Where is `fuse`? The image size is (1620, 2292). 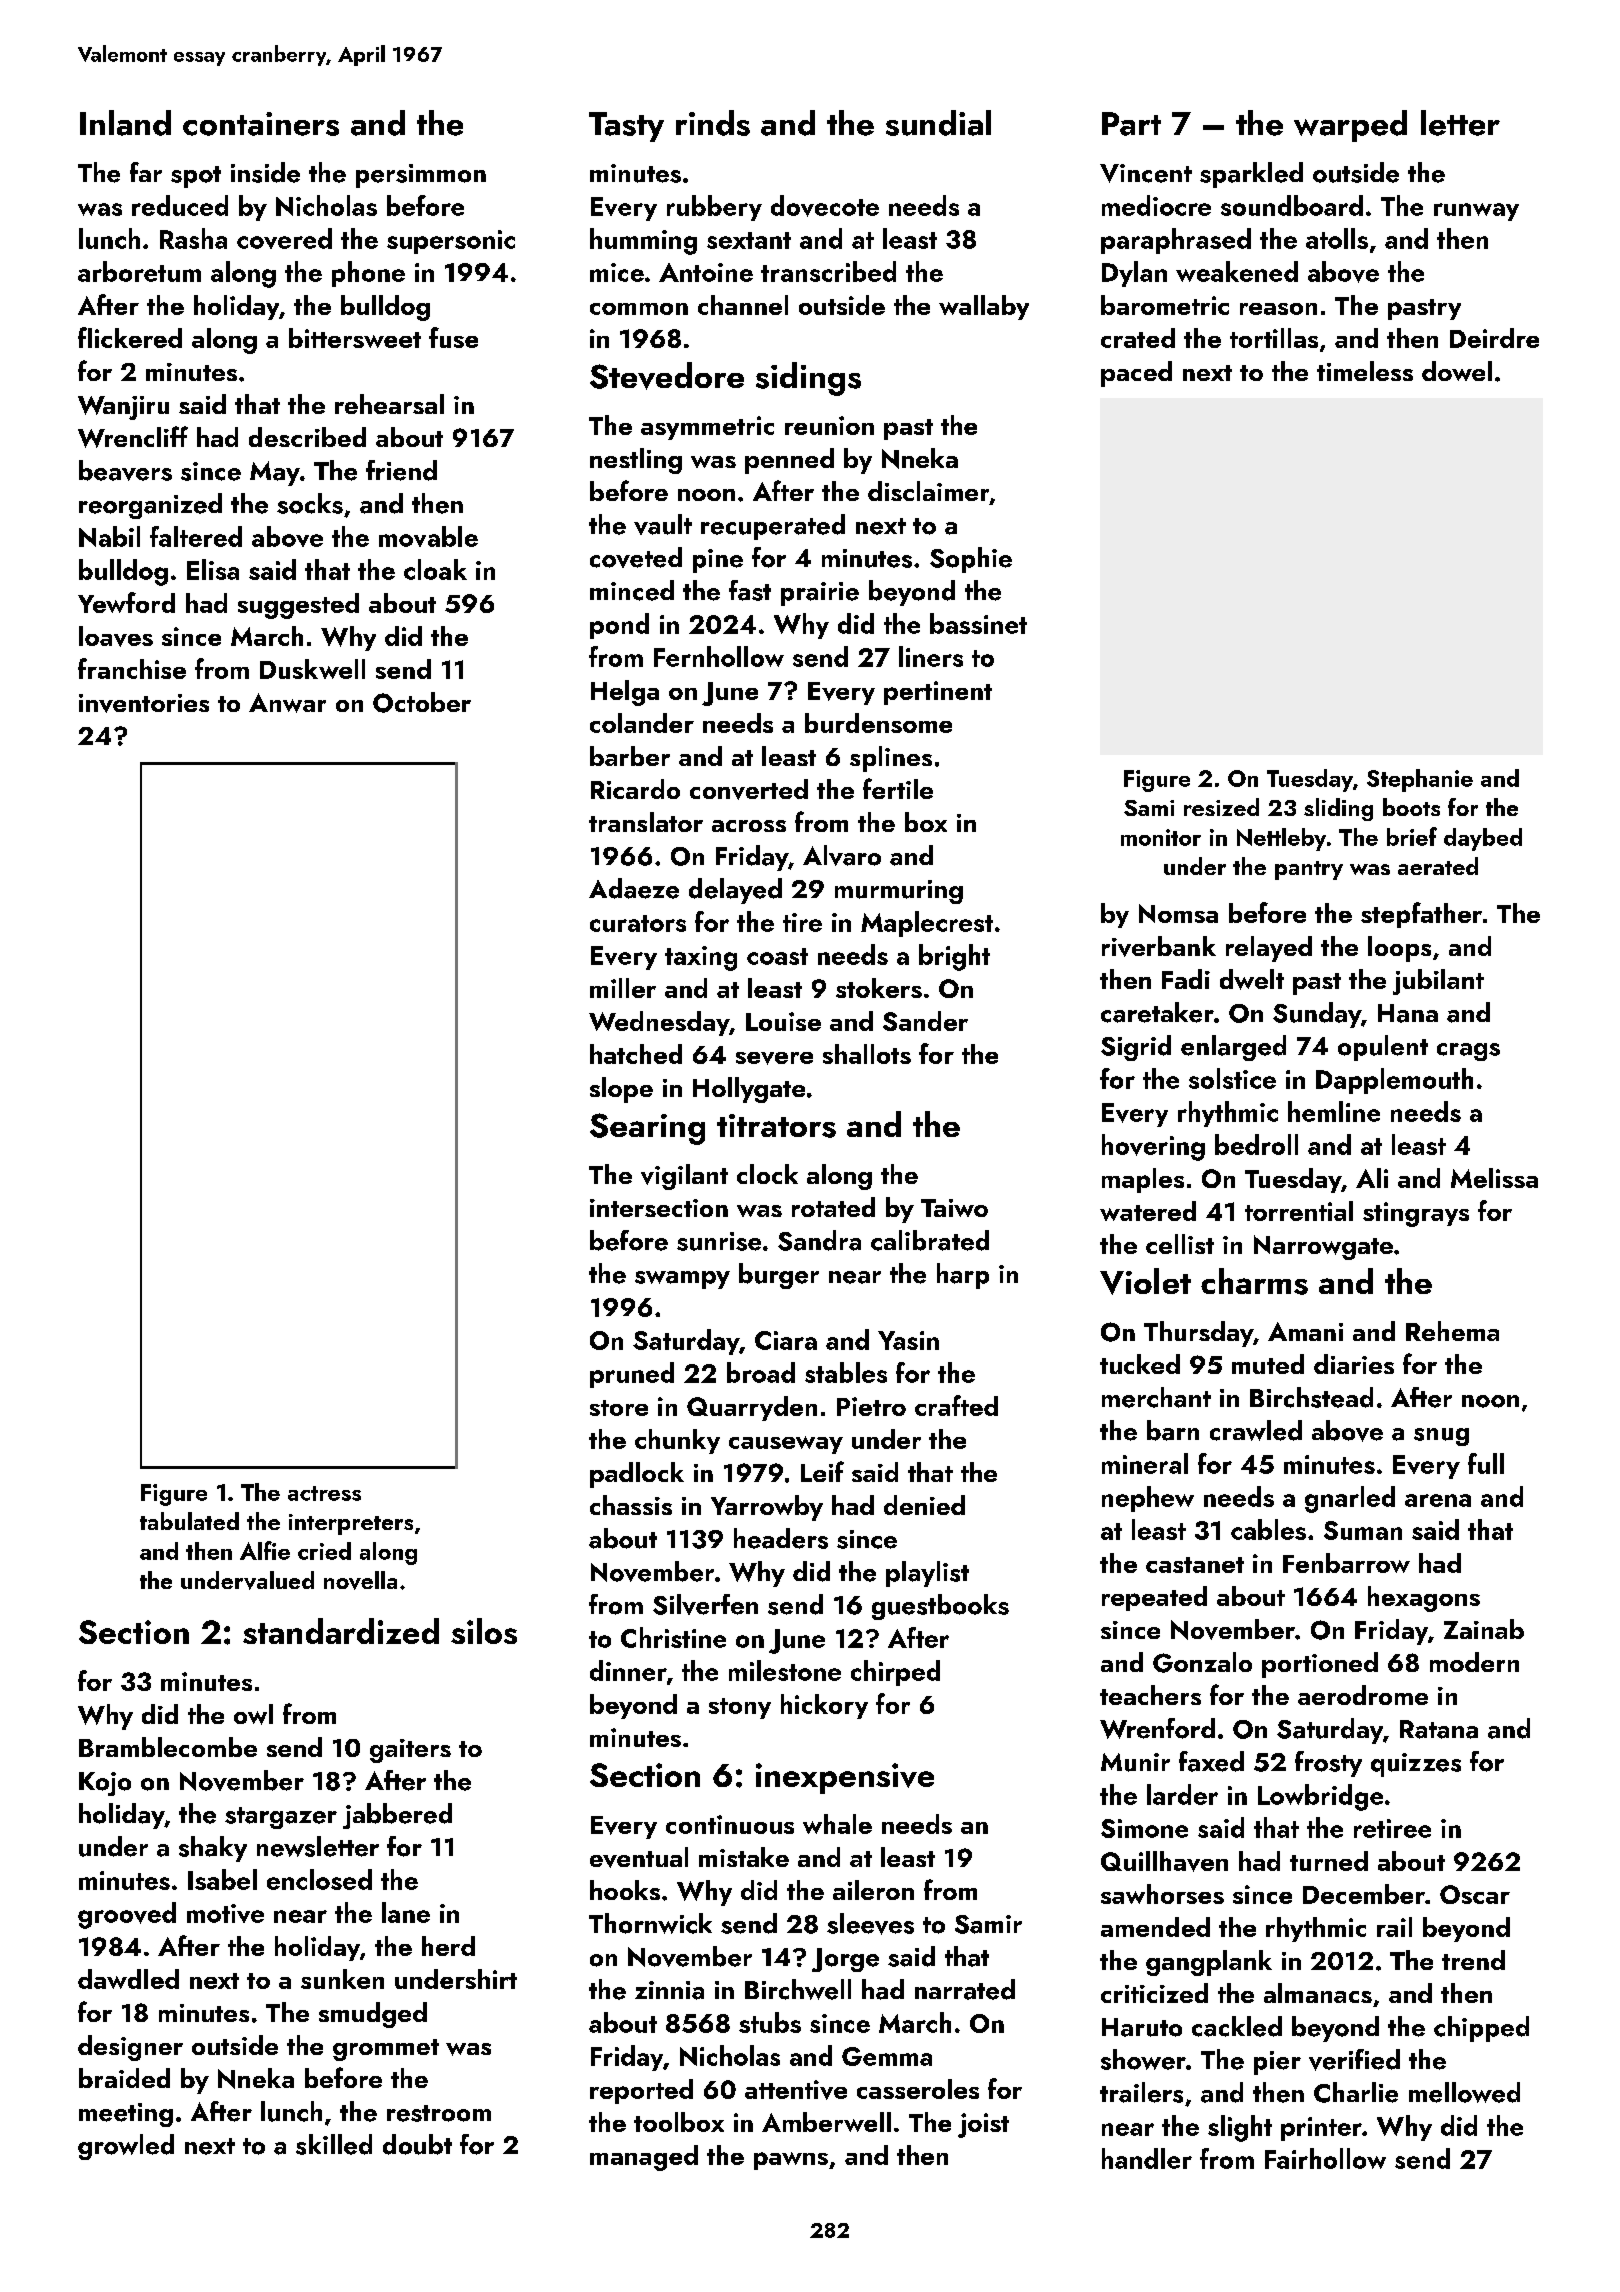 fuse is located at coordinates (453, 337).
